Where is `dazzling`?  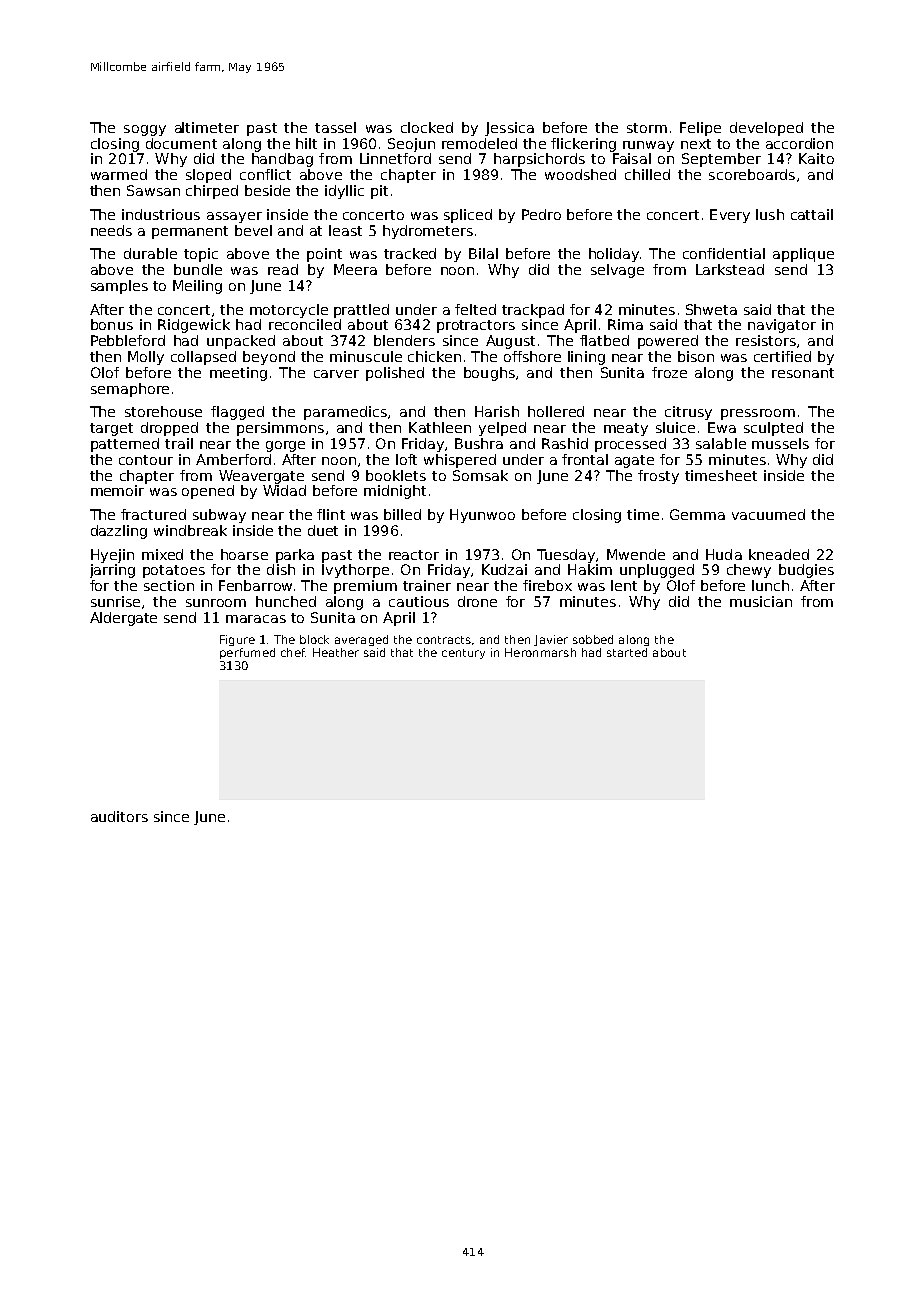
dazzling is located at coordinates (119, 532).
